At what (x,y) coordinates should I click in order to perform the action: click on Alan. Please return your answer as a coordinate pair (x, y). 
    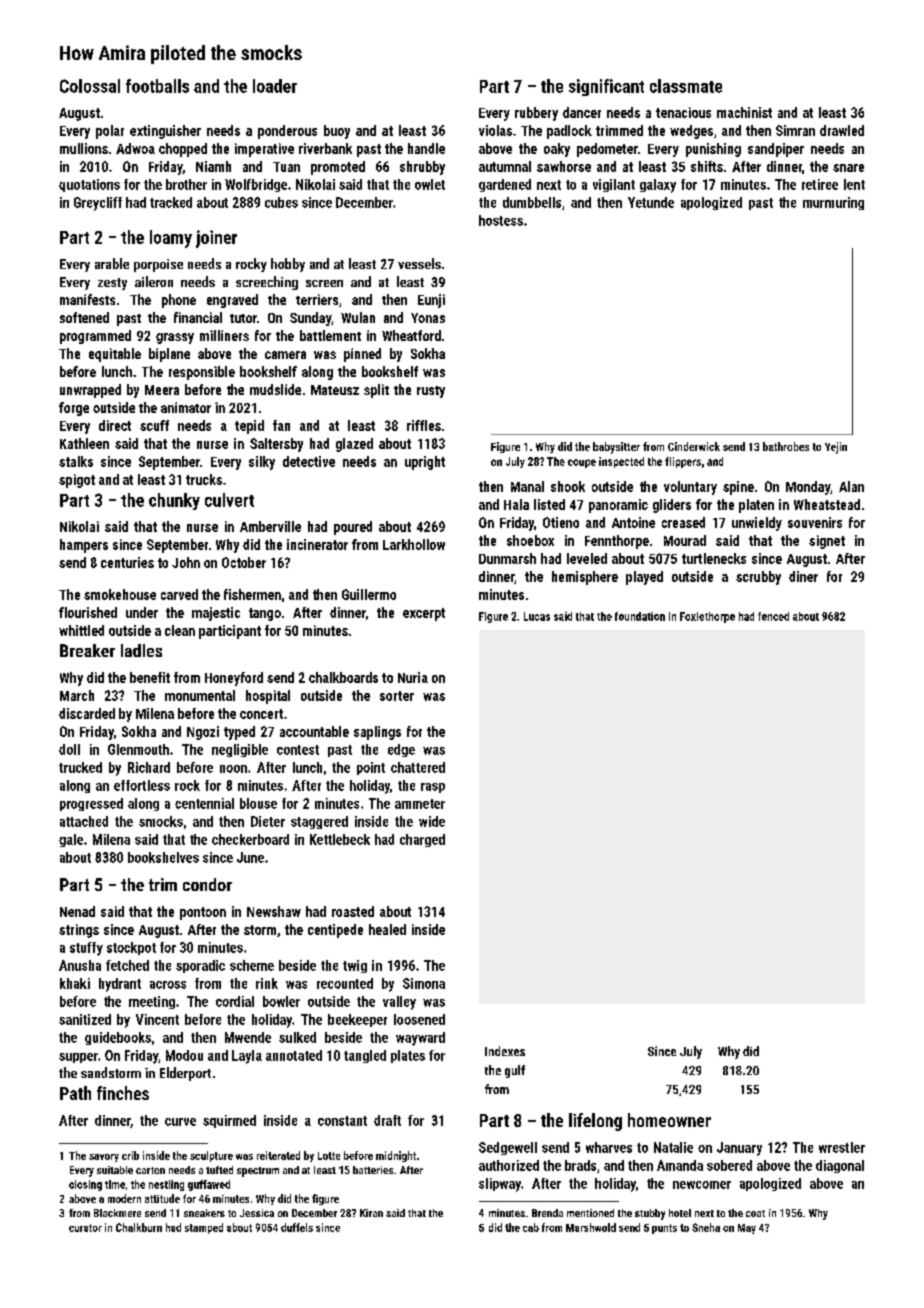
    Looking at the image, I should click on (851, 486).
